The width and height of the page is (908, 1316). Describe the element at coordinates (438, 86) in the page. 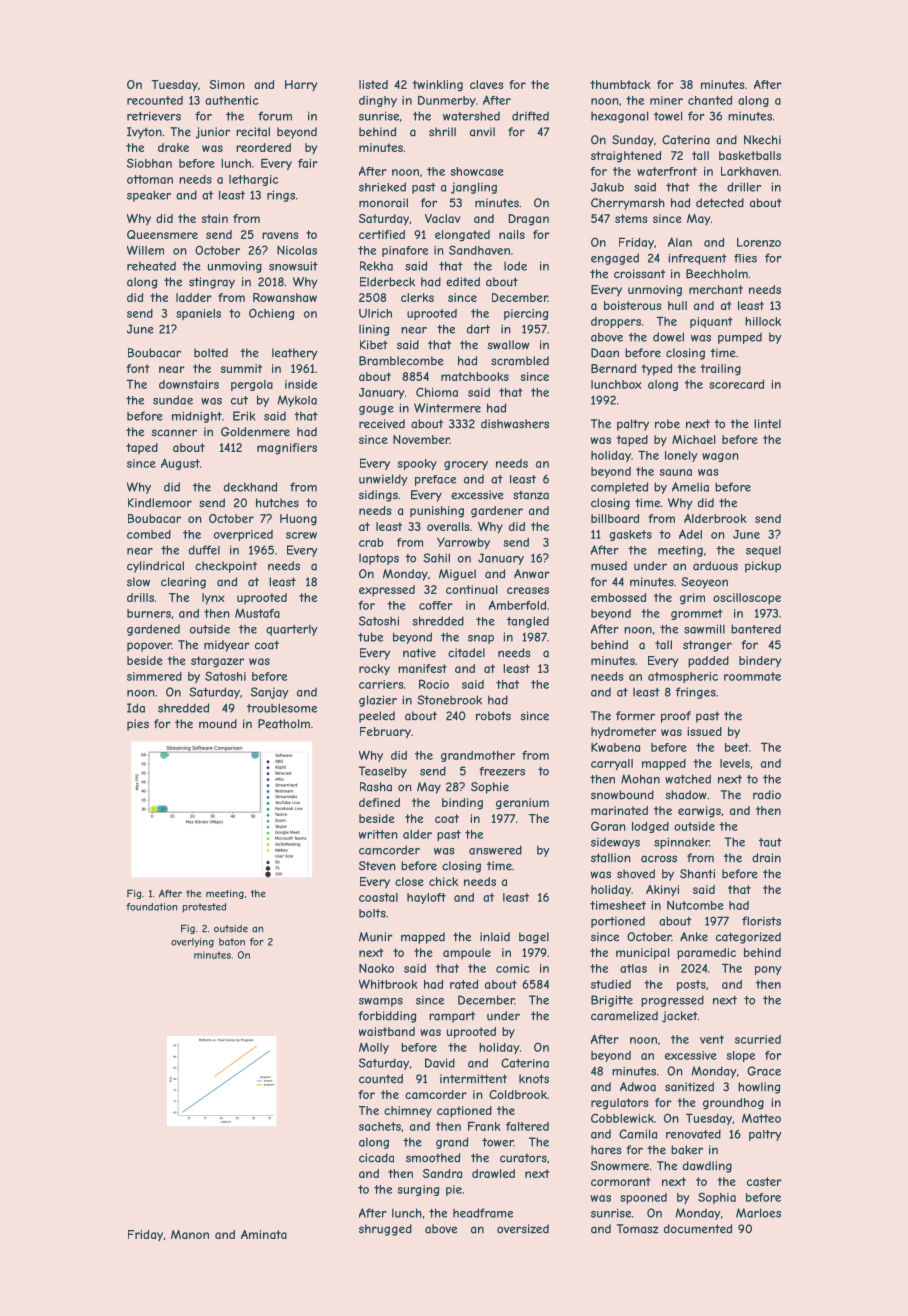

I see `twinkling` at that location.
